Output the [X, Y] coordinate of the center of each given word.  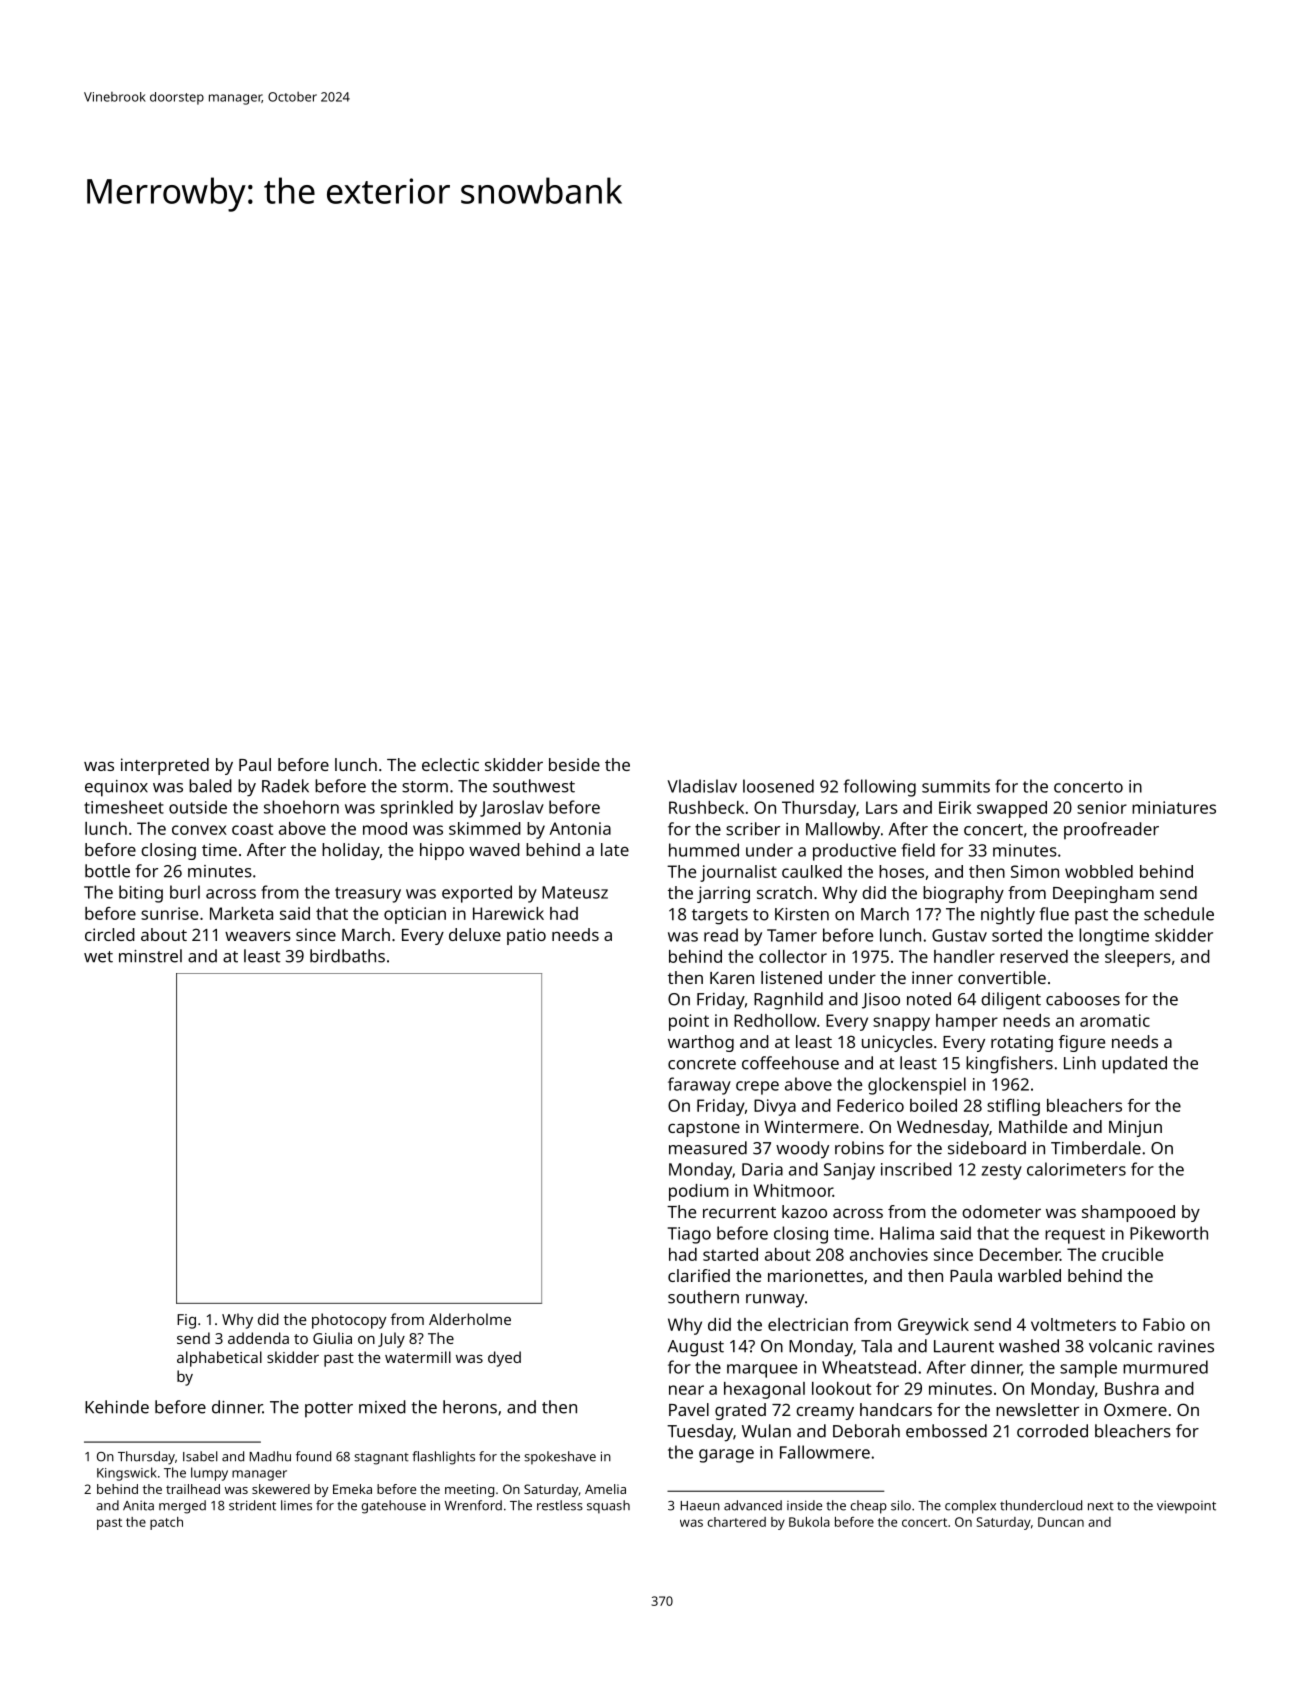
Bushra [1132, 1388]
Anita [138, 1506]
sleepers [1138, 958]
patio [526, 936]
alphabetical [219, 1359]
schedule [1179, 914]
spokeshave [560, 1458]
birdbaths [347, 956]
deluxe [475, 934]
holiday [351, 851]
